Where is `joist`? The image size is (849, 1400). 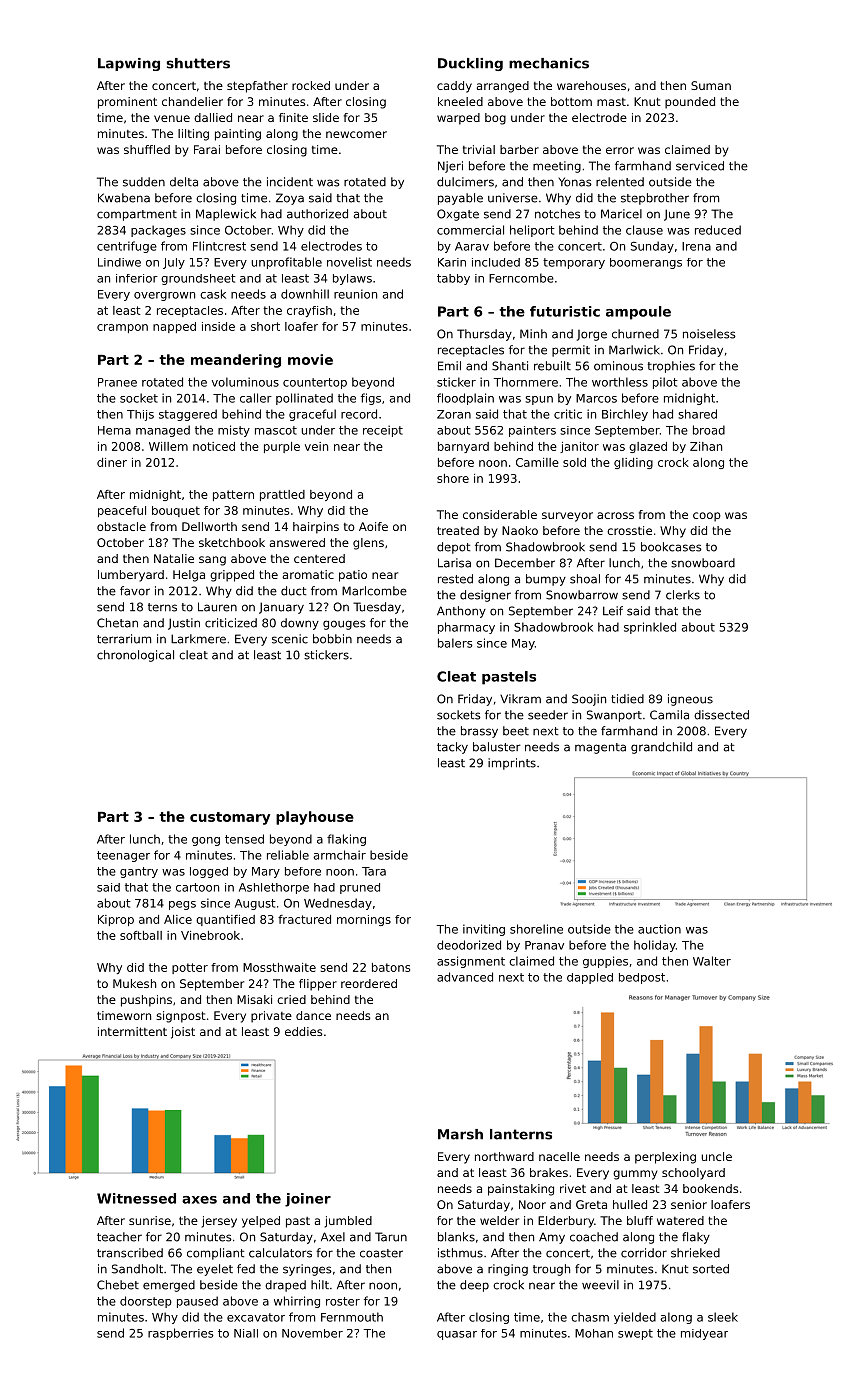 joist is located at coordinates (183, 1033).
